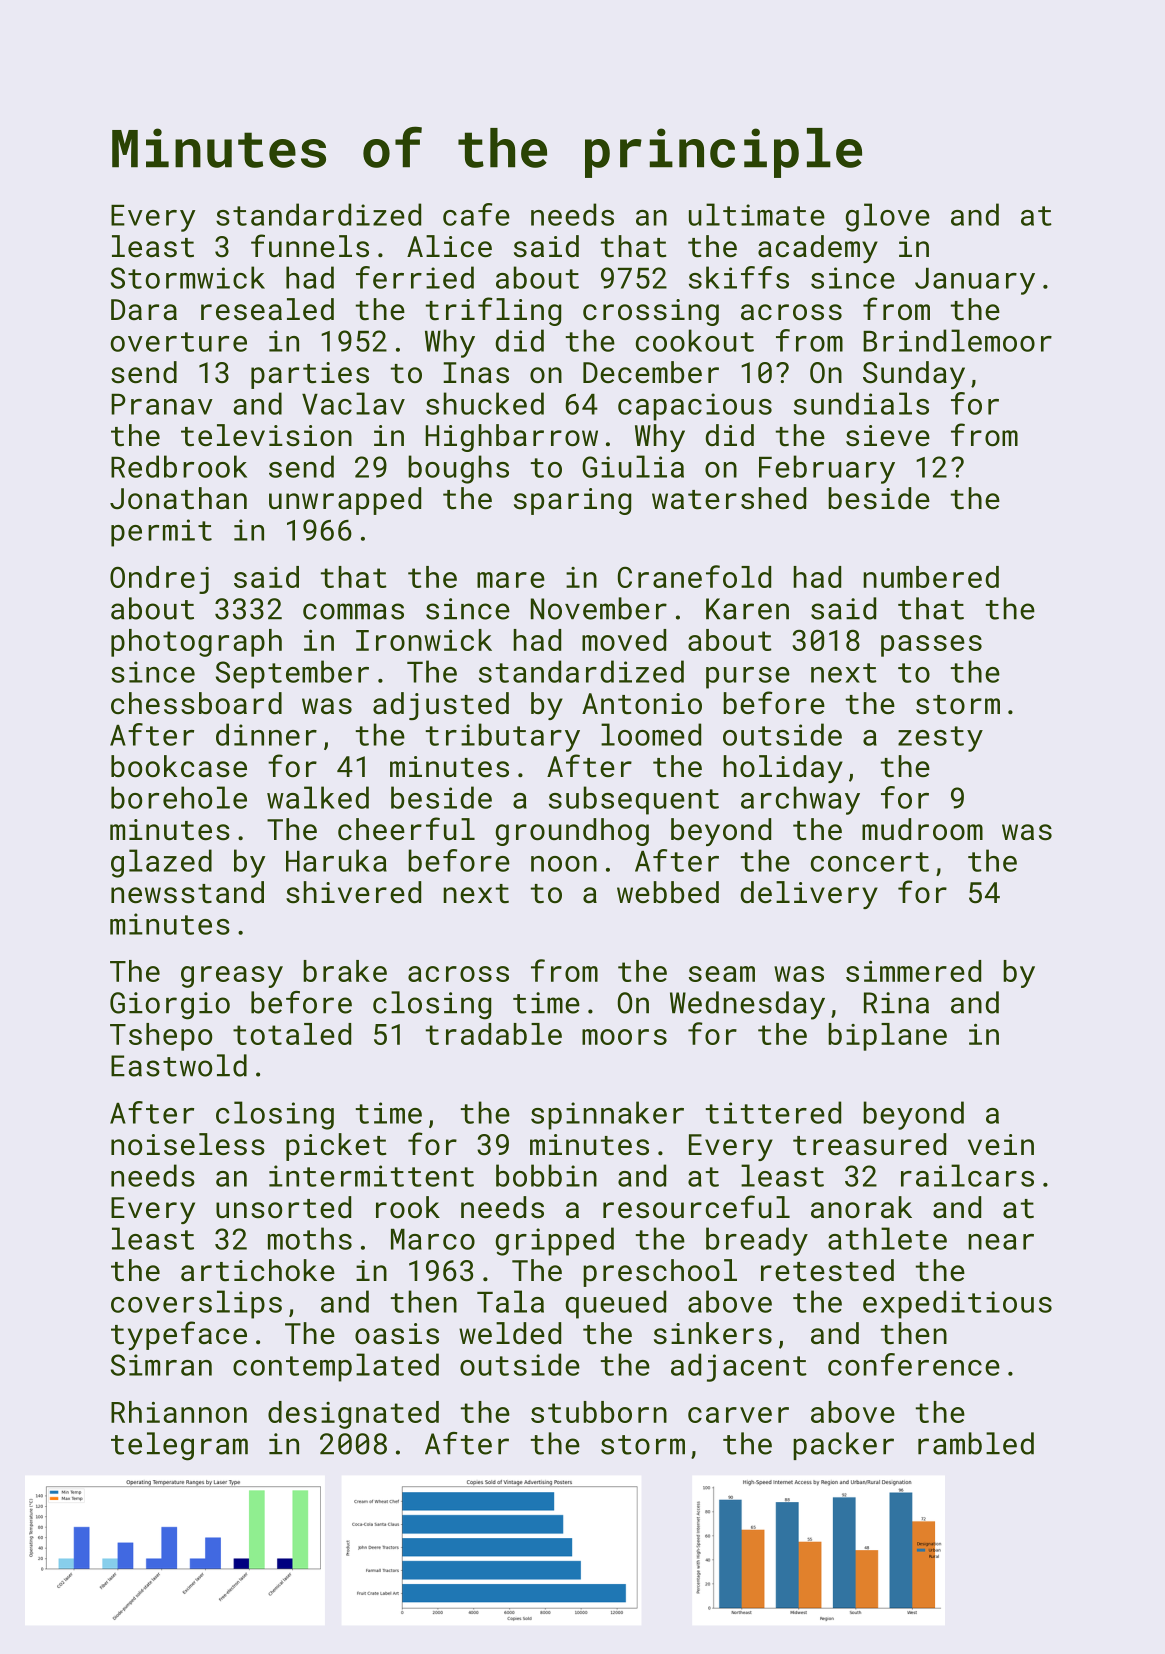  Describe the element at coordinates (196, 703) in the document. I see `chessboard` at that location.
